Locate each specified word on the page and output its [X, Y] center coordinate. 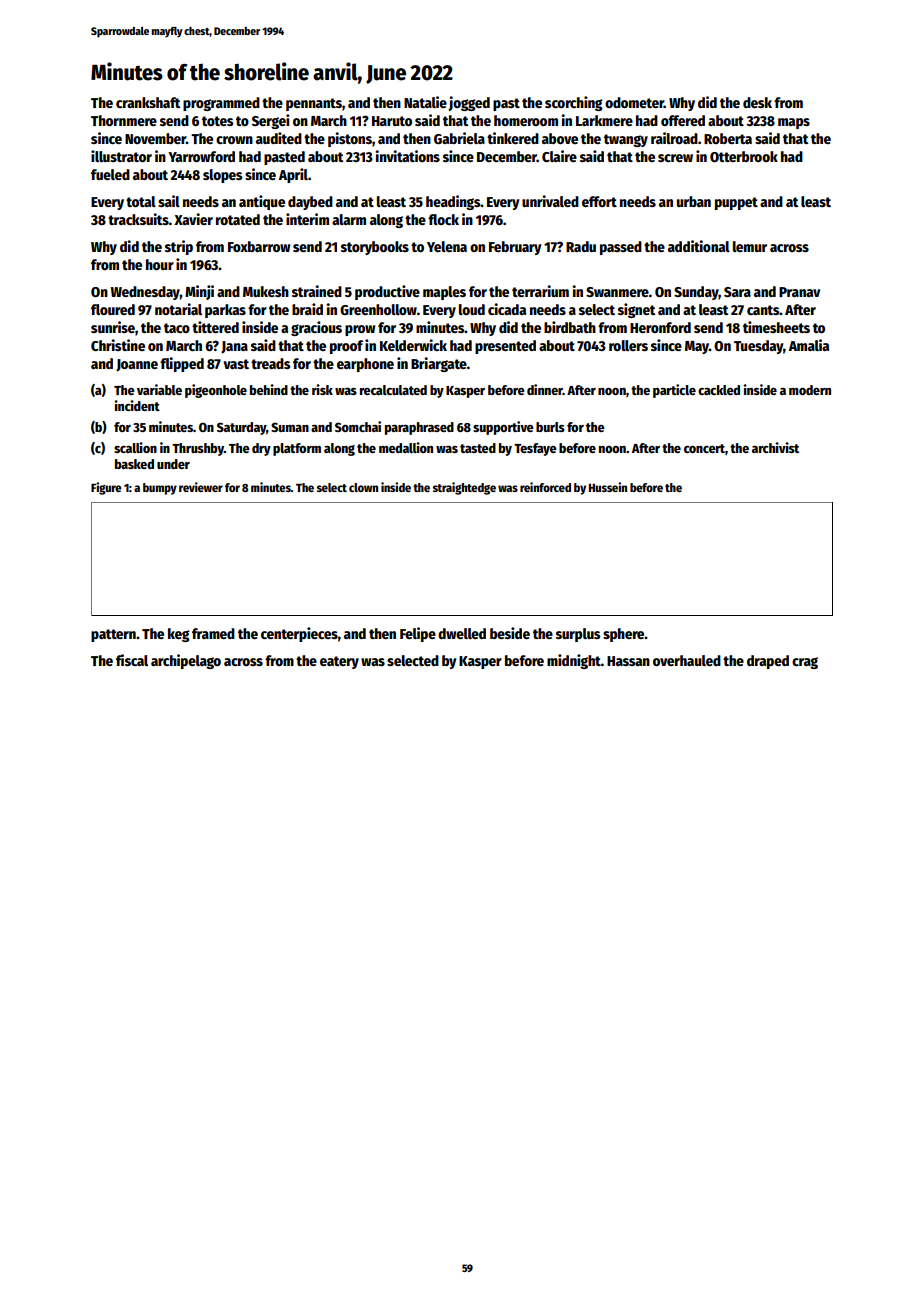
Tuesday [758, 347]
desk [757, 102]
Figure [106, 488]
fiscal [132, 660]
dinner [545, 389]
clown [363, 487]
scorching [574, 103]
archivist [775, 447]
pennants [314, 104]
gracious [316, 328]
